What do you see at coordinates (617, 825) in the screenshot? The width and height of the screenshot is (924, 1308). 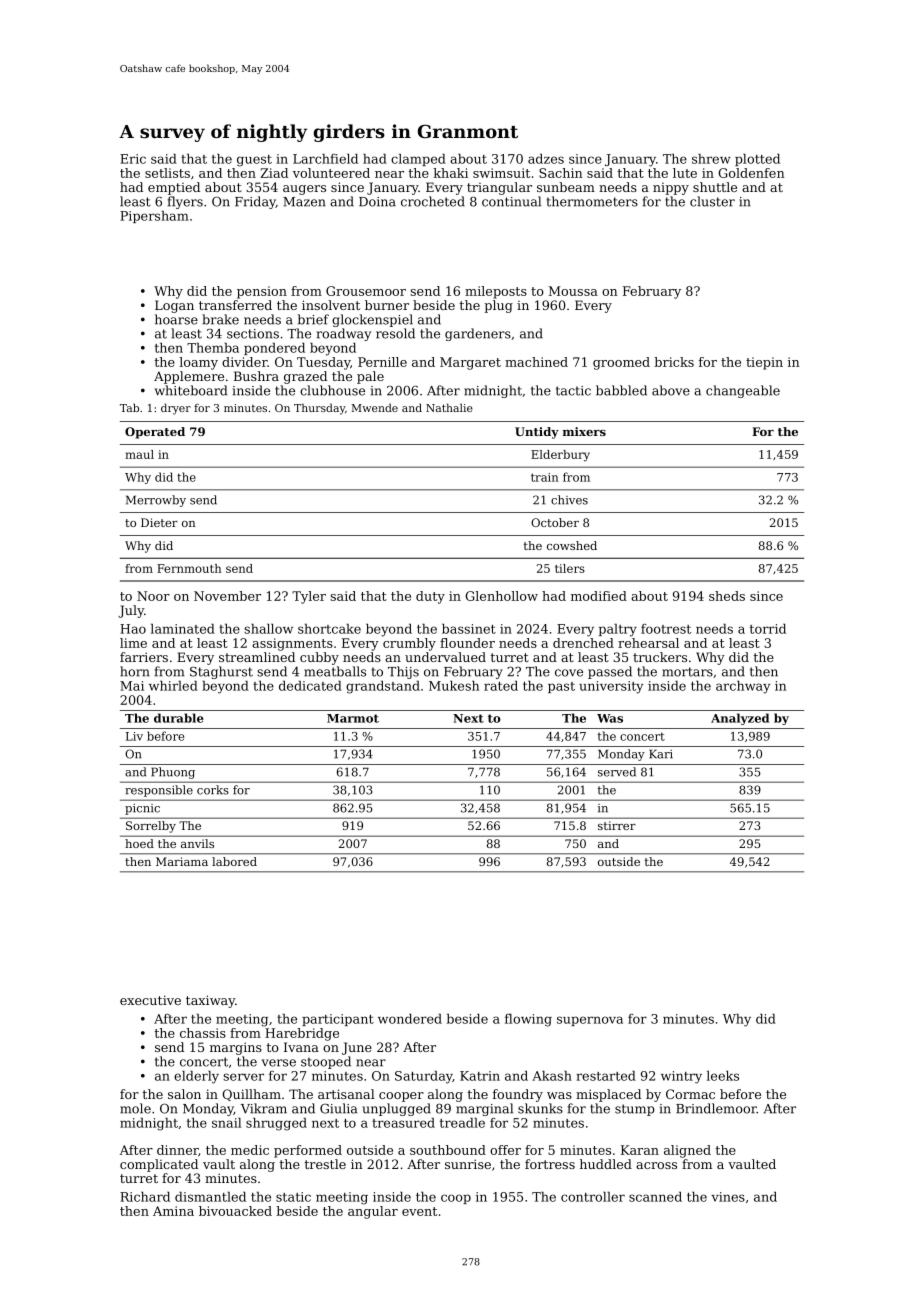 I see `stirrer` at bounding box center [617, 825].
